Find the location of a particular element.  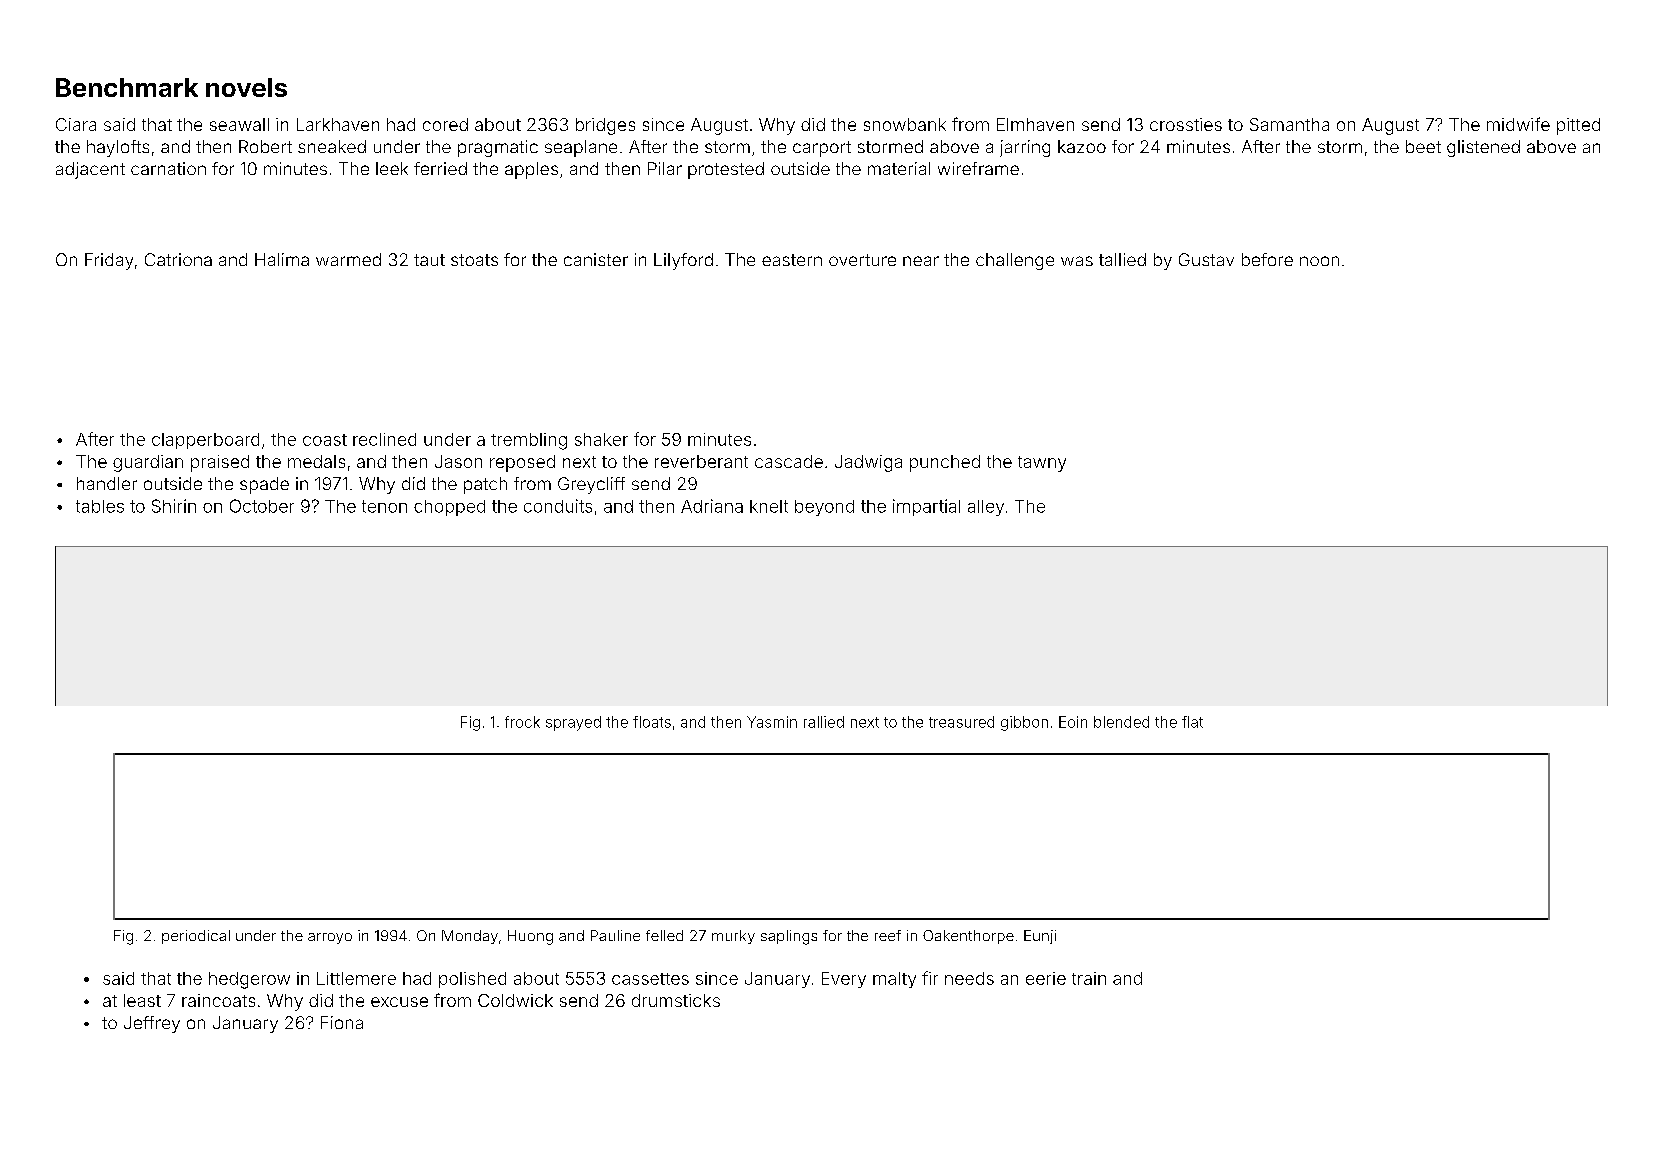

murky is located at coordinates (733, 937).
